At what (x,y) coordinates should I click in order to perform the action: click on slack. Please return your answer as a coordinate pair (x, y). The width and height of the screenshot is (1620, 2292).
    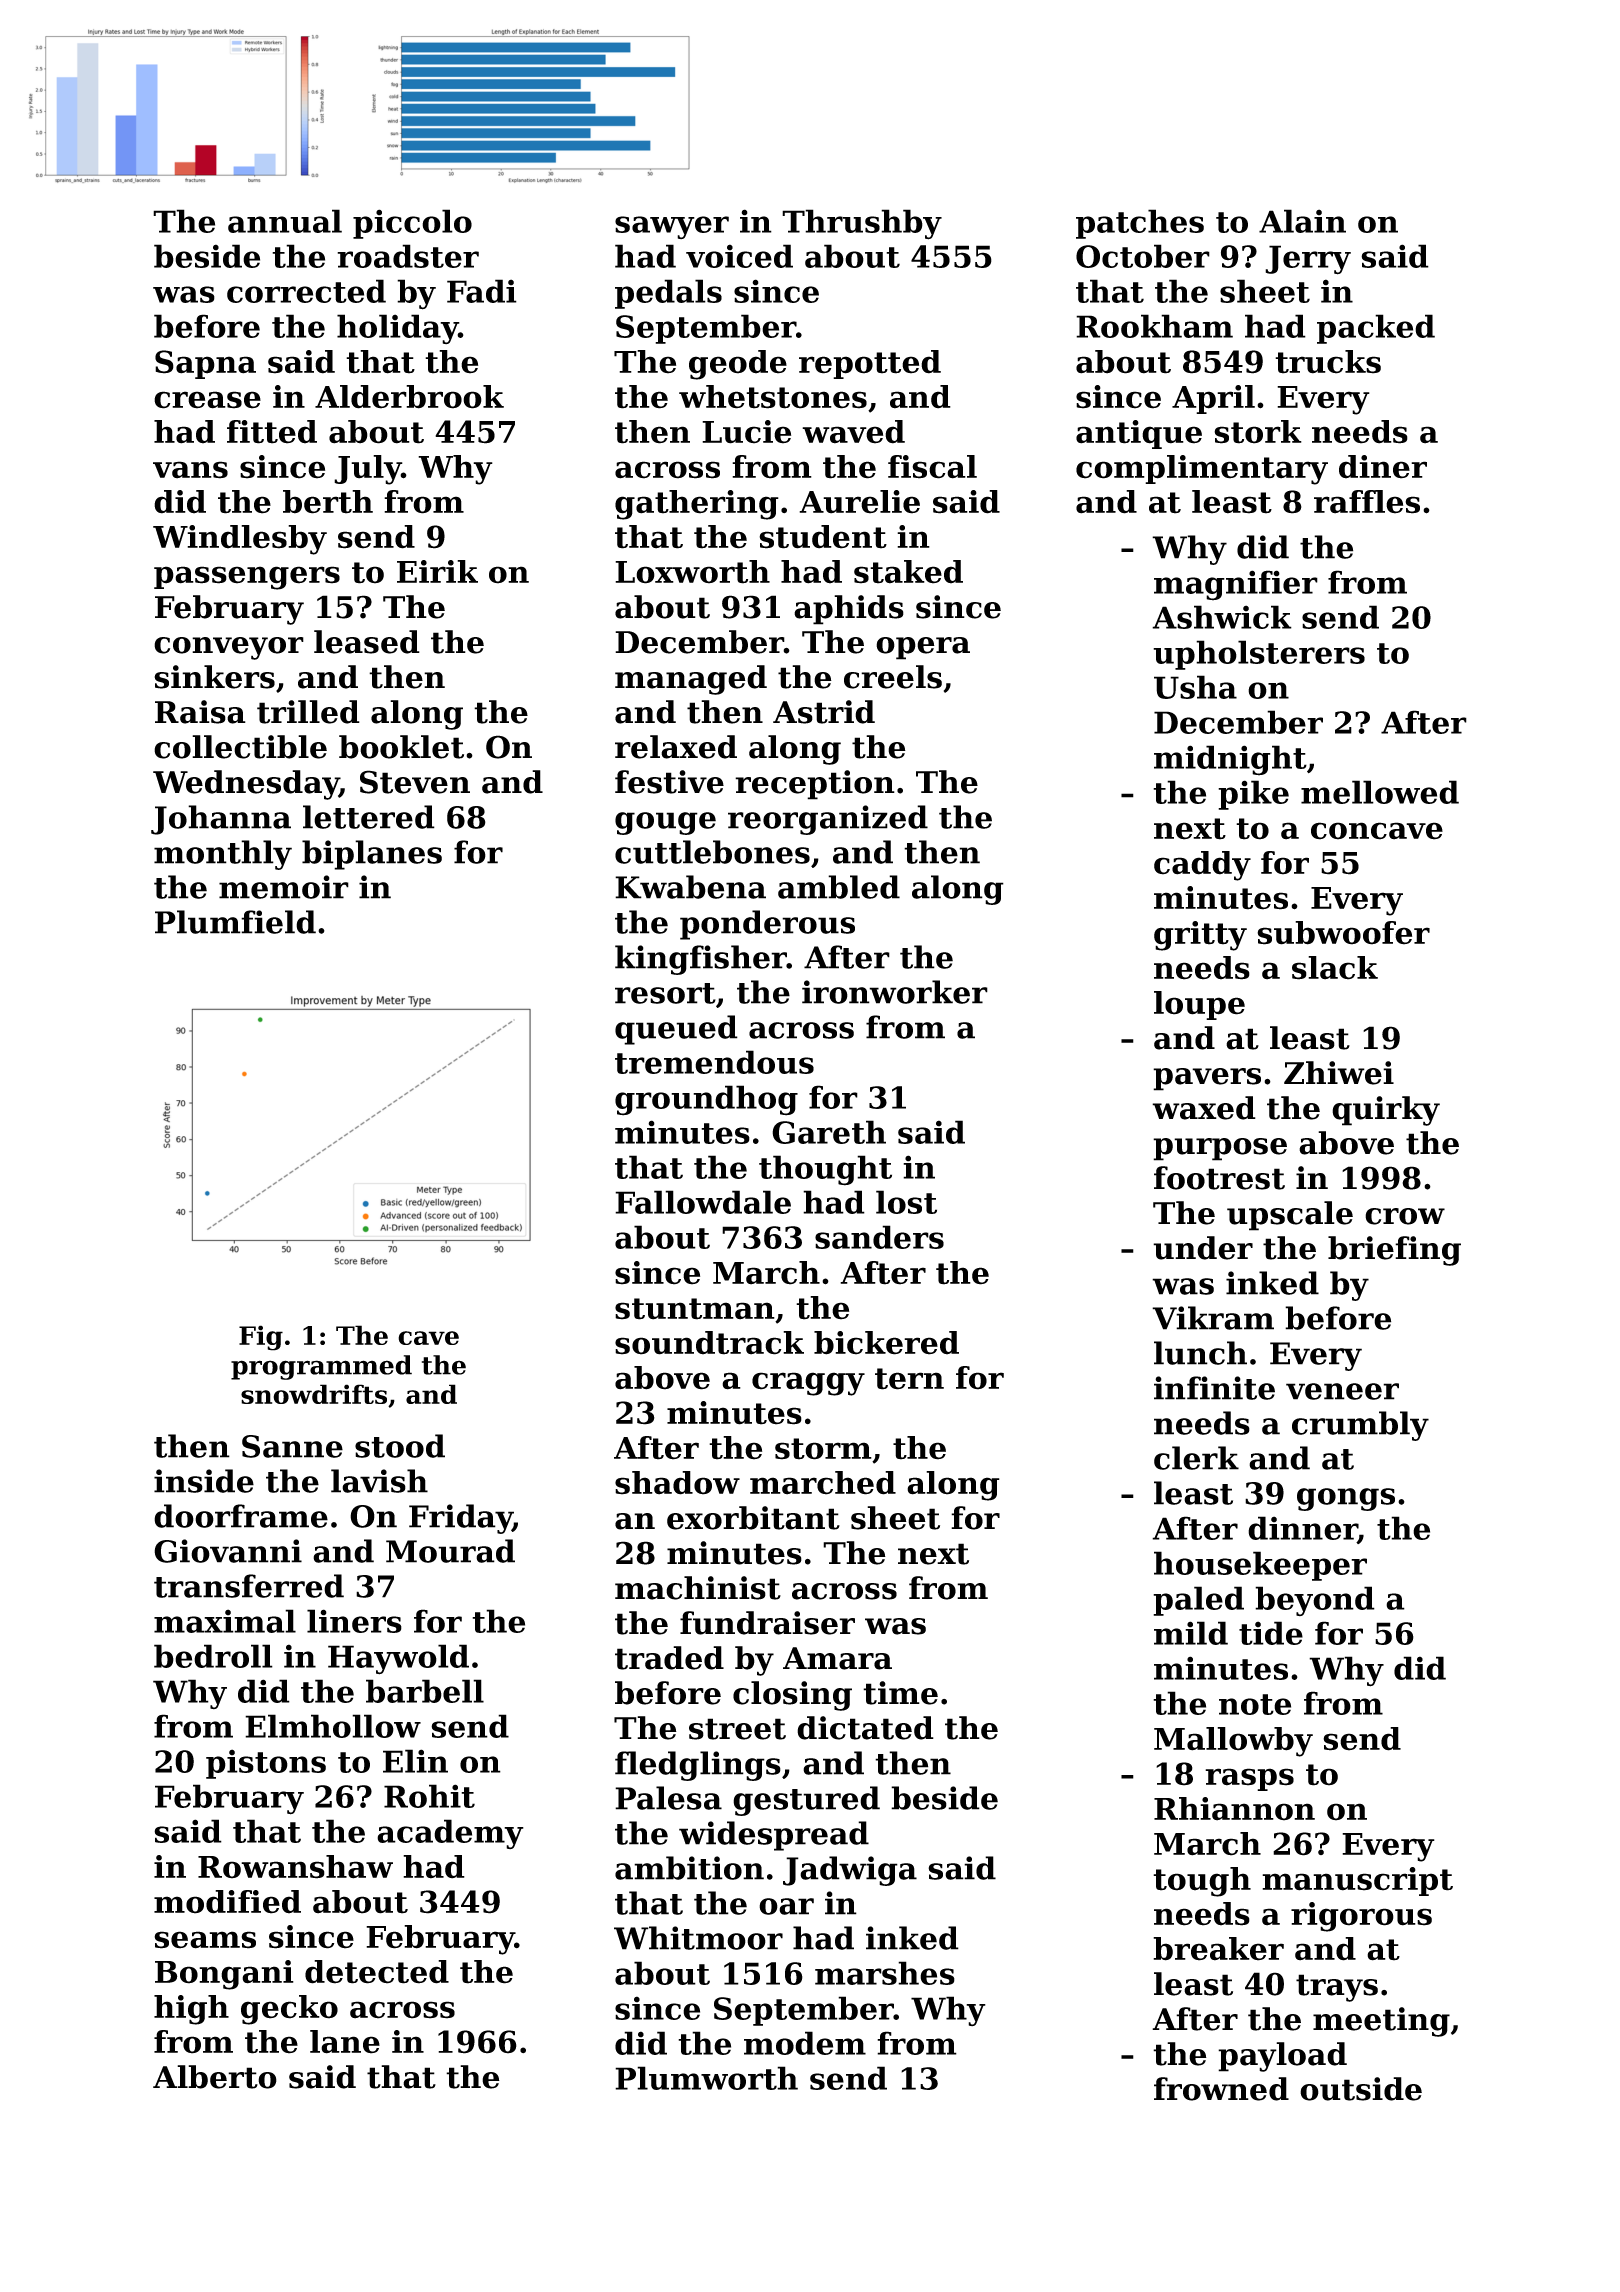
    Looking at the image, I should click on (1335, 968).
